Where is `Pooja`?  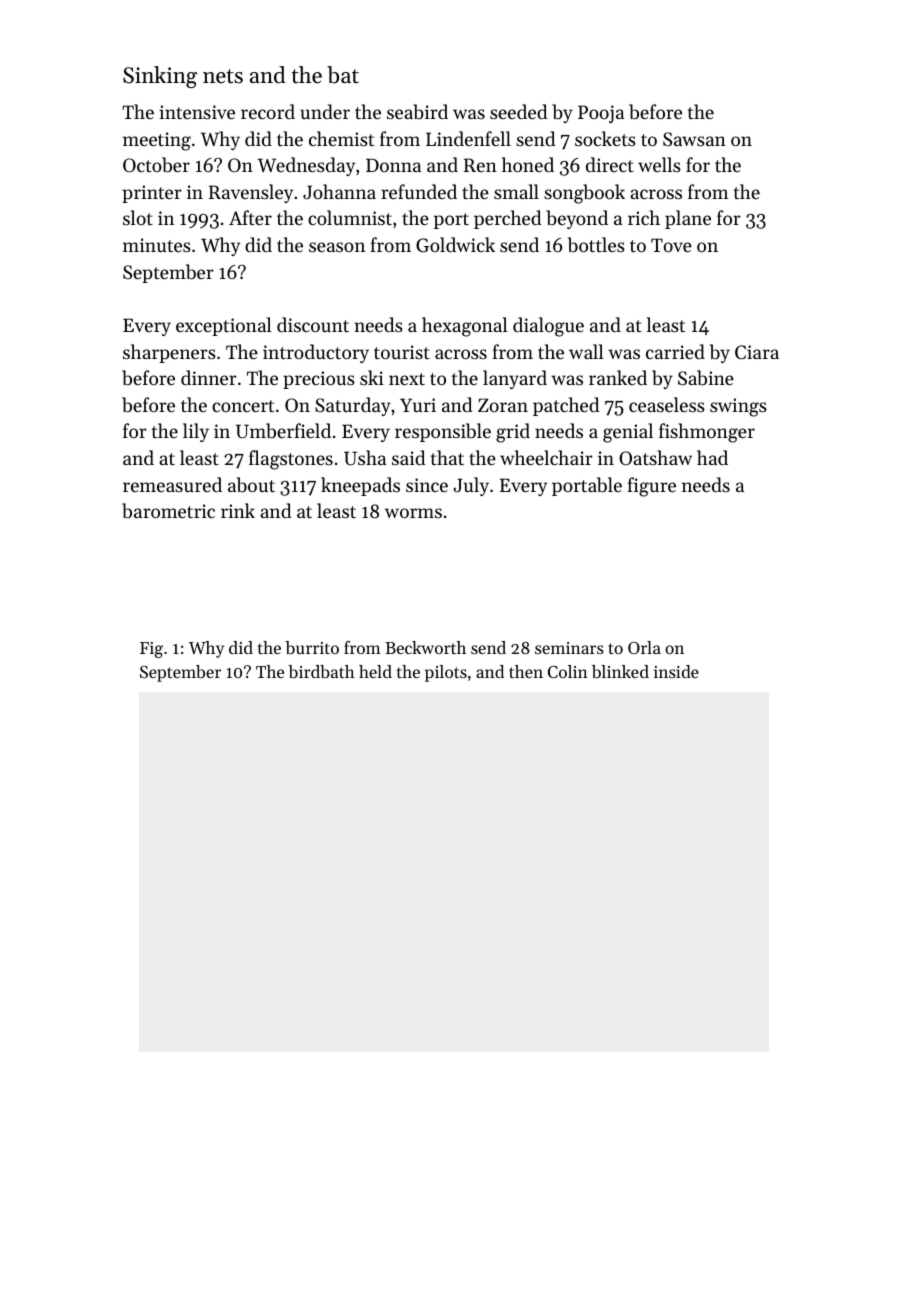
Pooja is located at coordinates (601, 114).
